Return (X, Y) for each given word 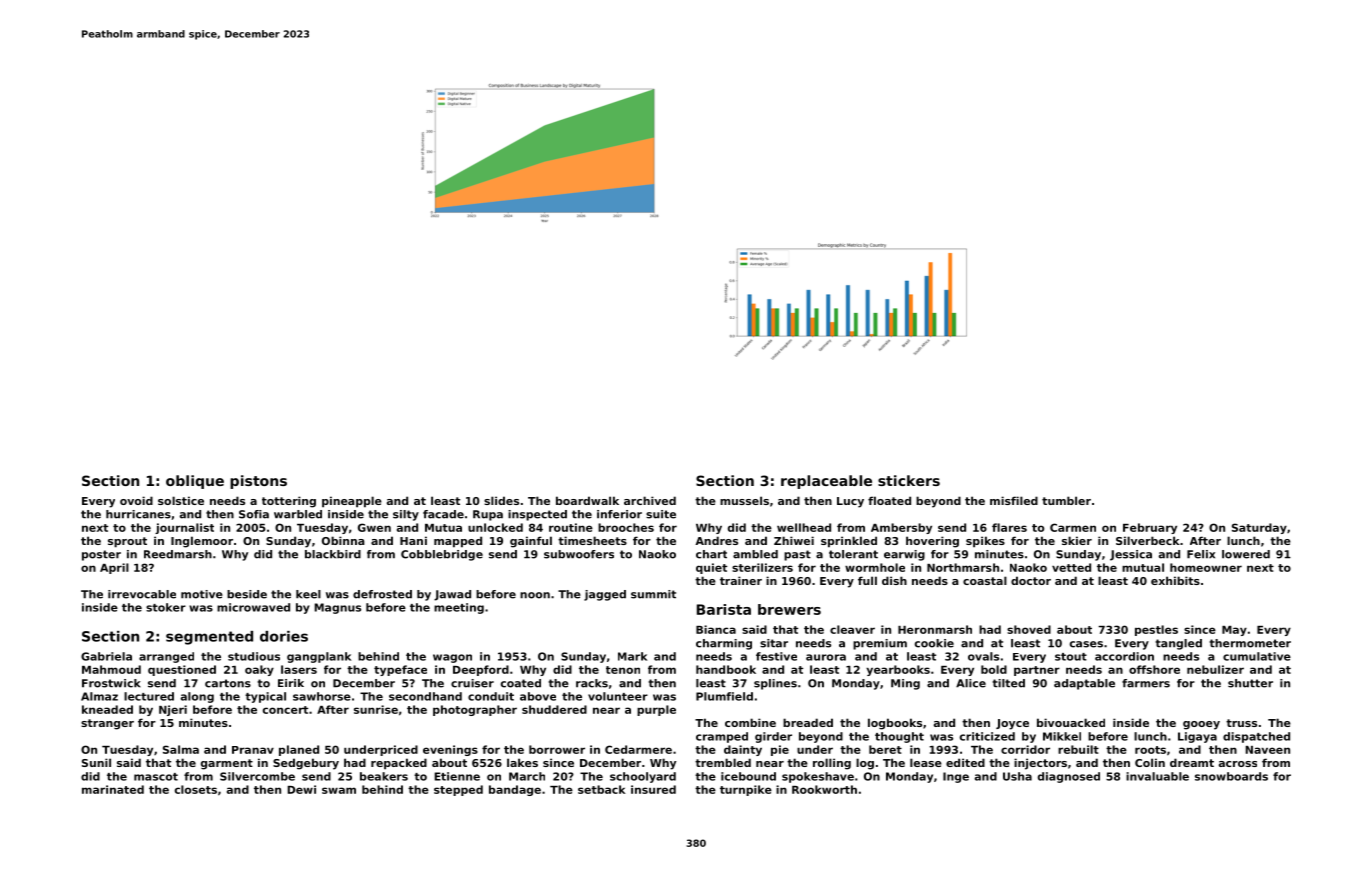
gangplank (319, 657)
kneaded (107, 709)
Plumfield (724, 696)
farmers (1146, 683)
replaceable (826, 482)
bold (994, 669)
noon (535, 595)
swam (339, 790)
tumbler (1066, 500)
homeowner (1206, 567)
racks (592, 683)
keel (308, 594)
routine (571, 527)
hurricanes (138, 514)
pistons (258, 482)
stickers (909, 480)
